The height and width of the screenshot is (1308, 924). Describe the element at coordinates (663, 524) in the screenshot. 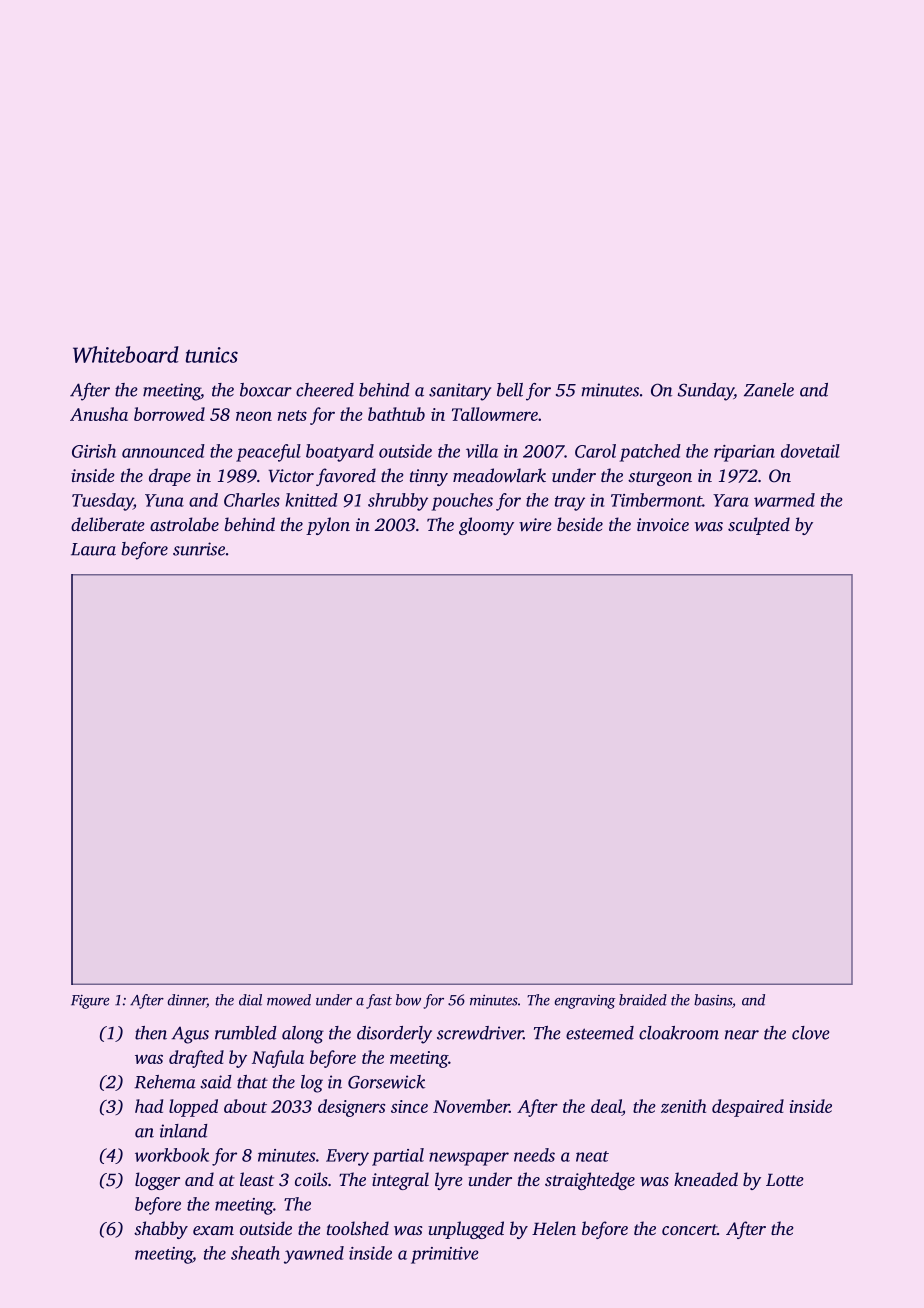

I see `invoice` at that location.
